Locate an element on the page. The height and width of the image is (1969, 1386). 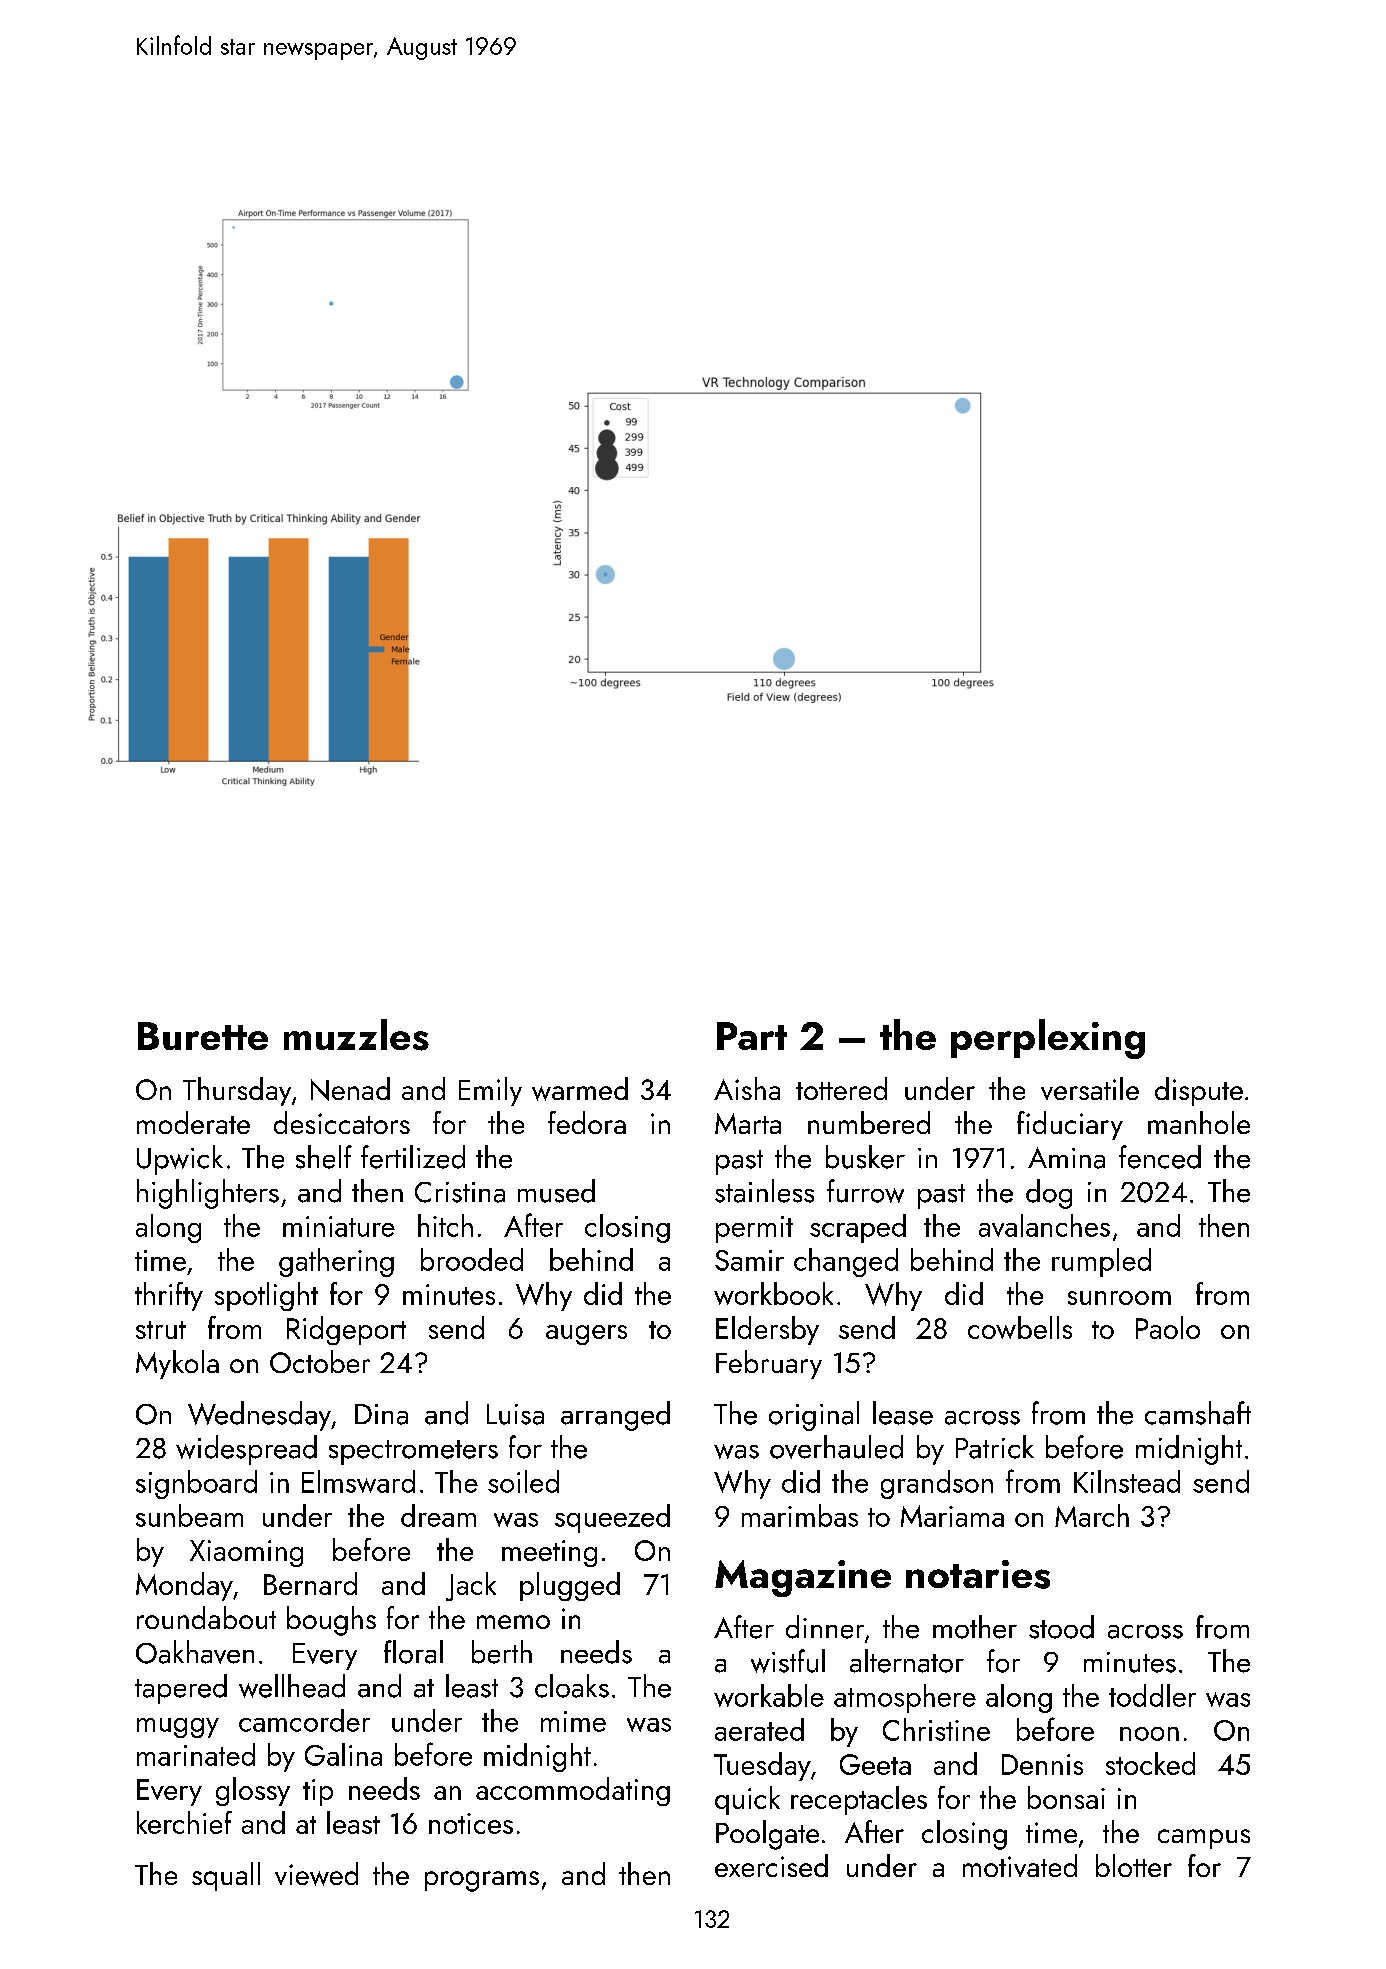
Paolo is located at coordinates (1168, 1327).
